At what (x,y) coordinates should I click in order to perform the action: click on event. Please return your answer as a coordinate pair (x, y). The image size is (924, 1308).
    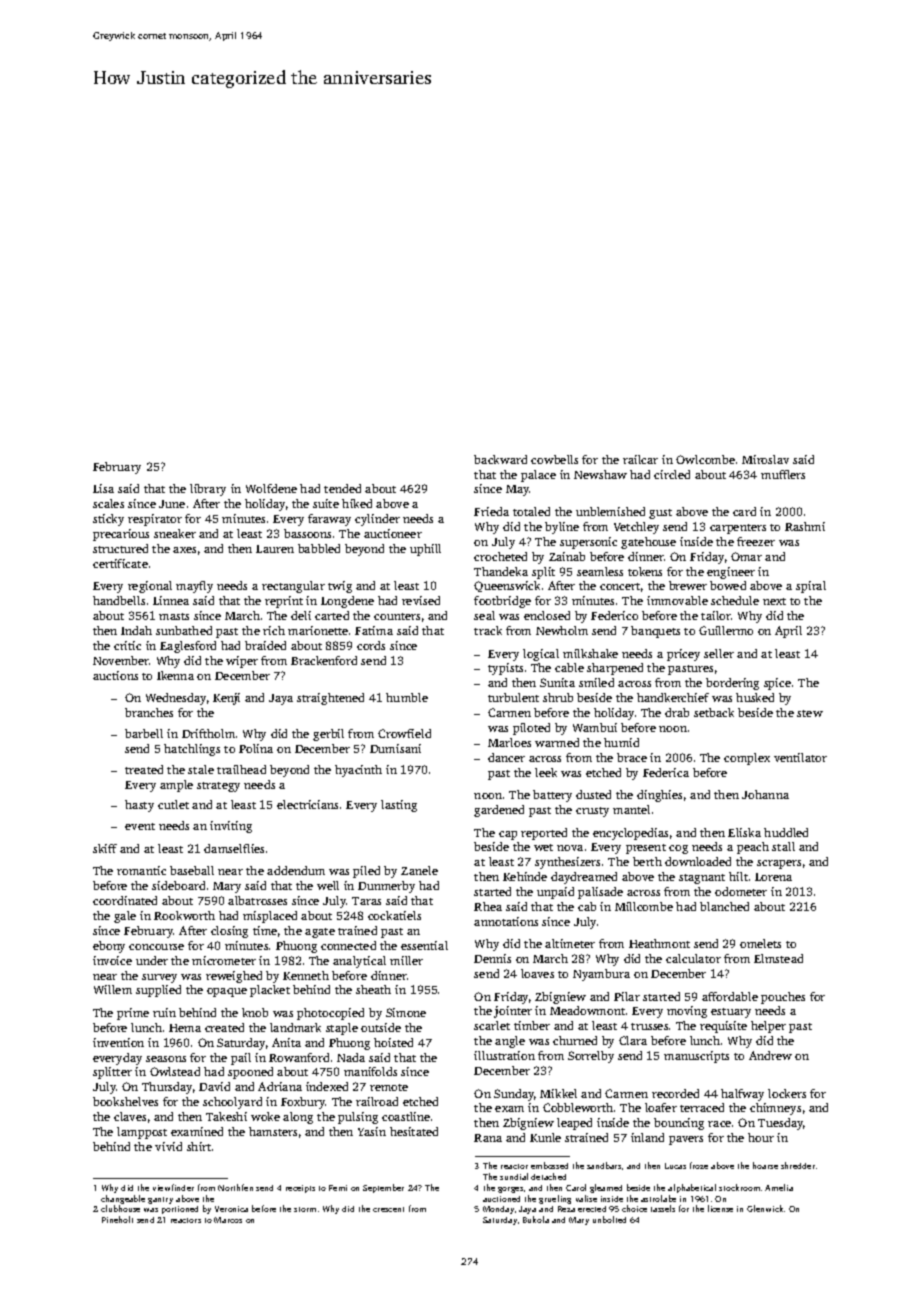
    Looking at the image, I should click on (140, 826).
